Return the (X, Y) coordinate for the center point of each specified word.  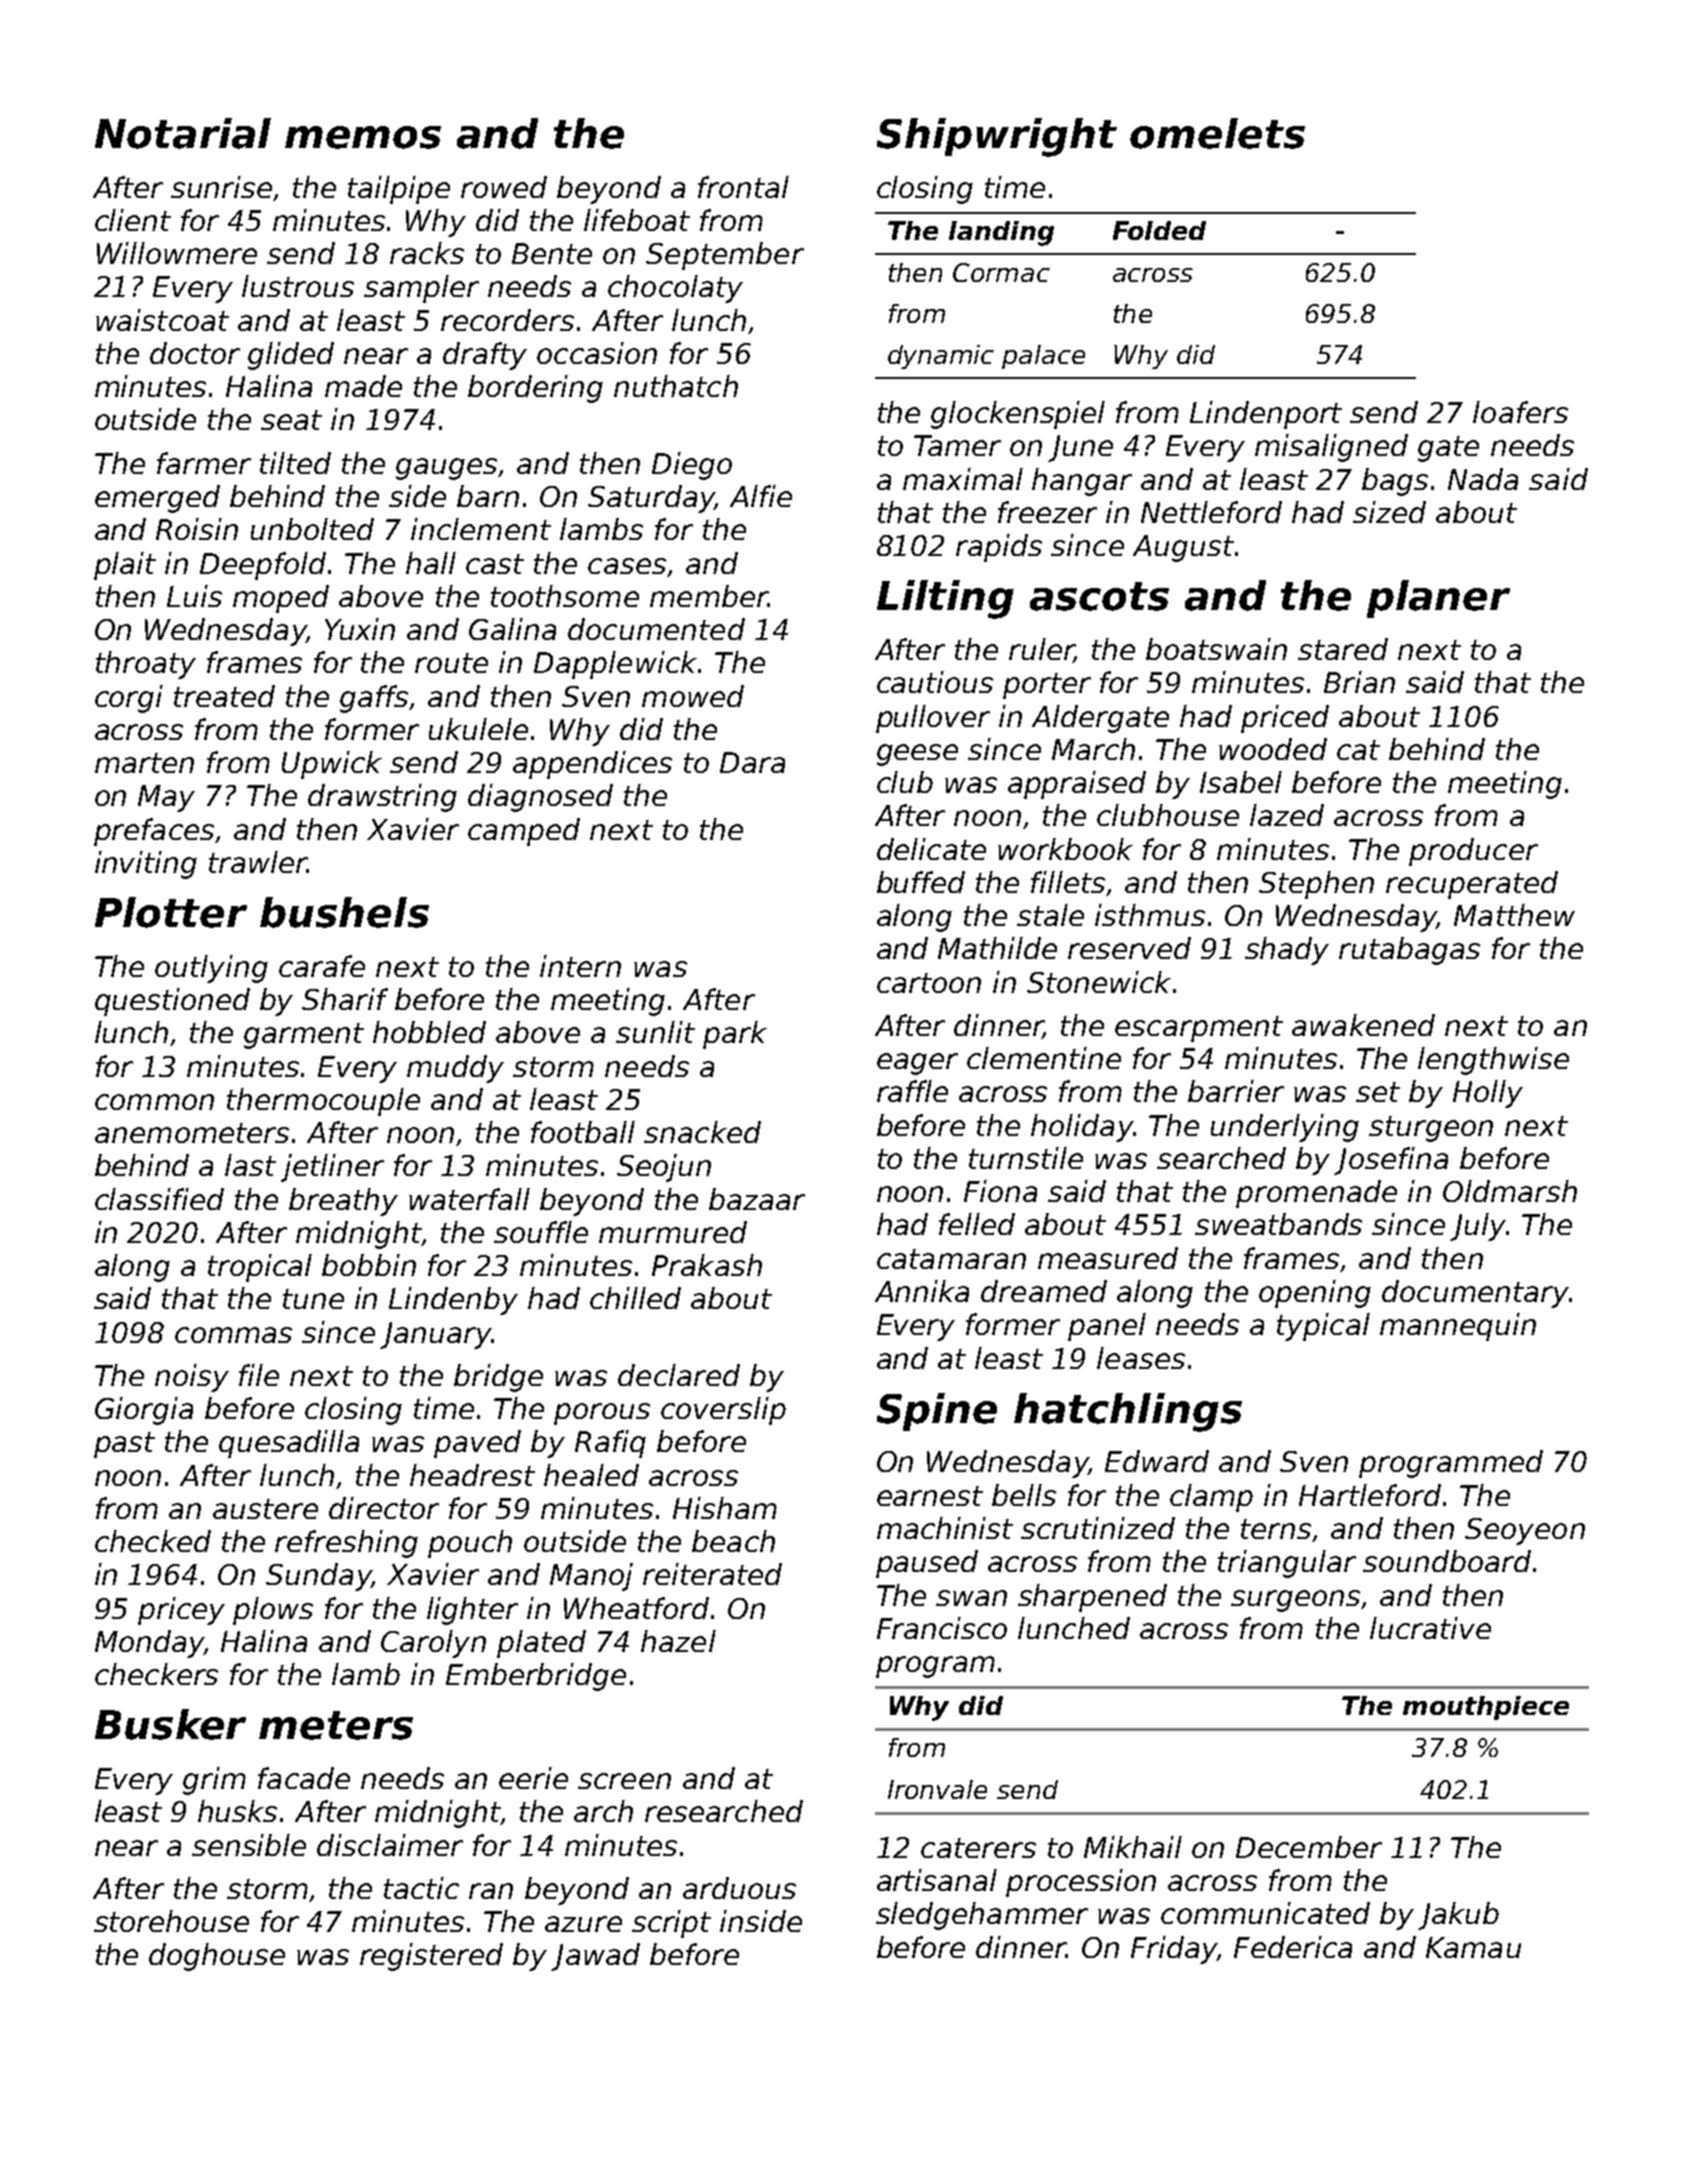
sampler (421, 289)
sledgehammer (982, 1916)
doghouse (217, 1957)
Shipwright (997, 137)
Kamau (1473, 1947)
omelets (1217, 133)
